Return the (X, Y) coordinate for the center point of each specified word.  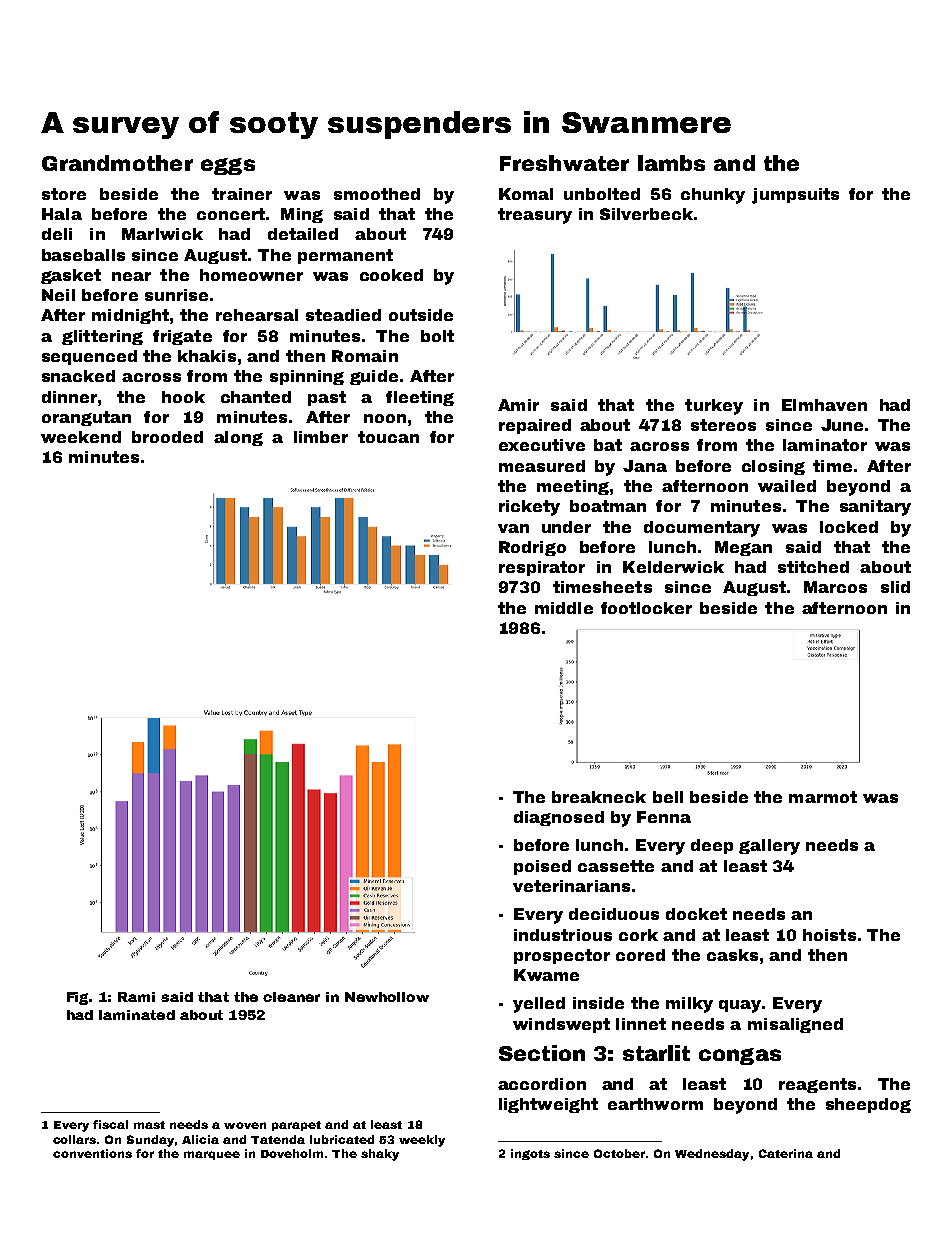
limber (321, 437)
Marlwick (162, 234)
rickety (529, 508)
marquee (212, 1155)
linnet (641, 1024)
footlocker (646, 608)
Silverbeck (646, 214)
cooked (391, 275)
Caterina (786, 1153)
